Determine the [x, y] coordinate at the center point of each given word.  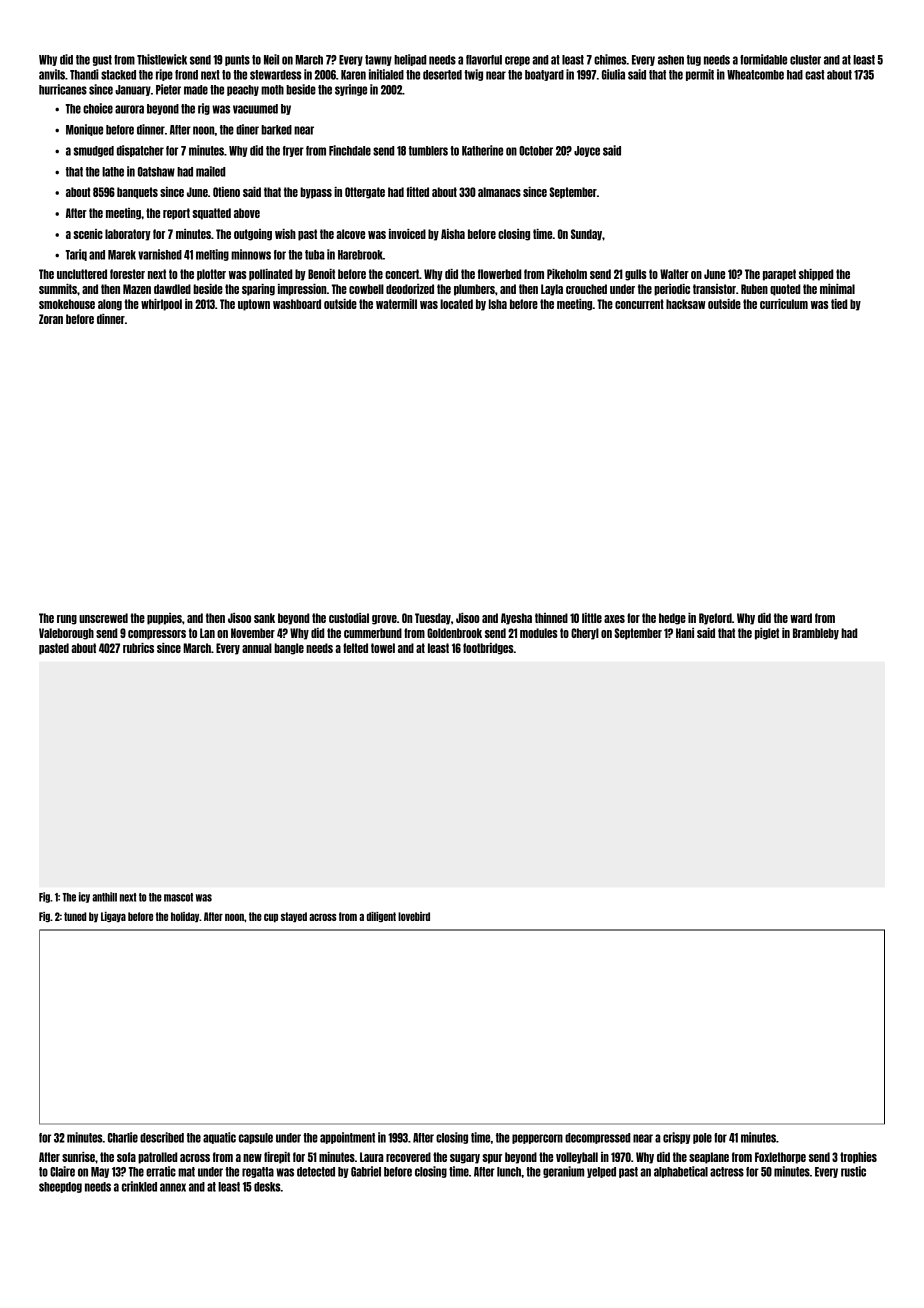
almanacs [499, 192]
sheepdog [60, 1187]
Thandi [84, 74]
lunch [509, 1172]
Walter [674, 274]
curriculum [784, 304]
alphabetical [681, 1172]
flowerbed [499, 274]
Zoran [51, 319]
